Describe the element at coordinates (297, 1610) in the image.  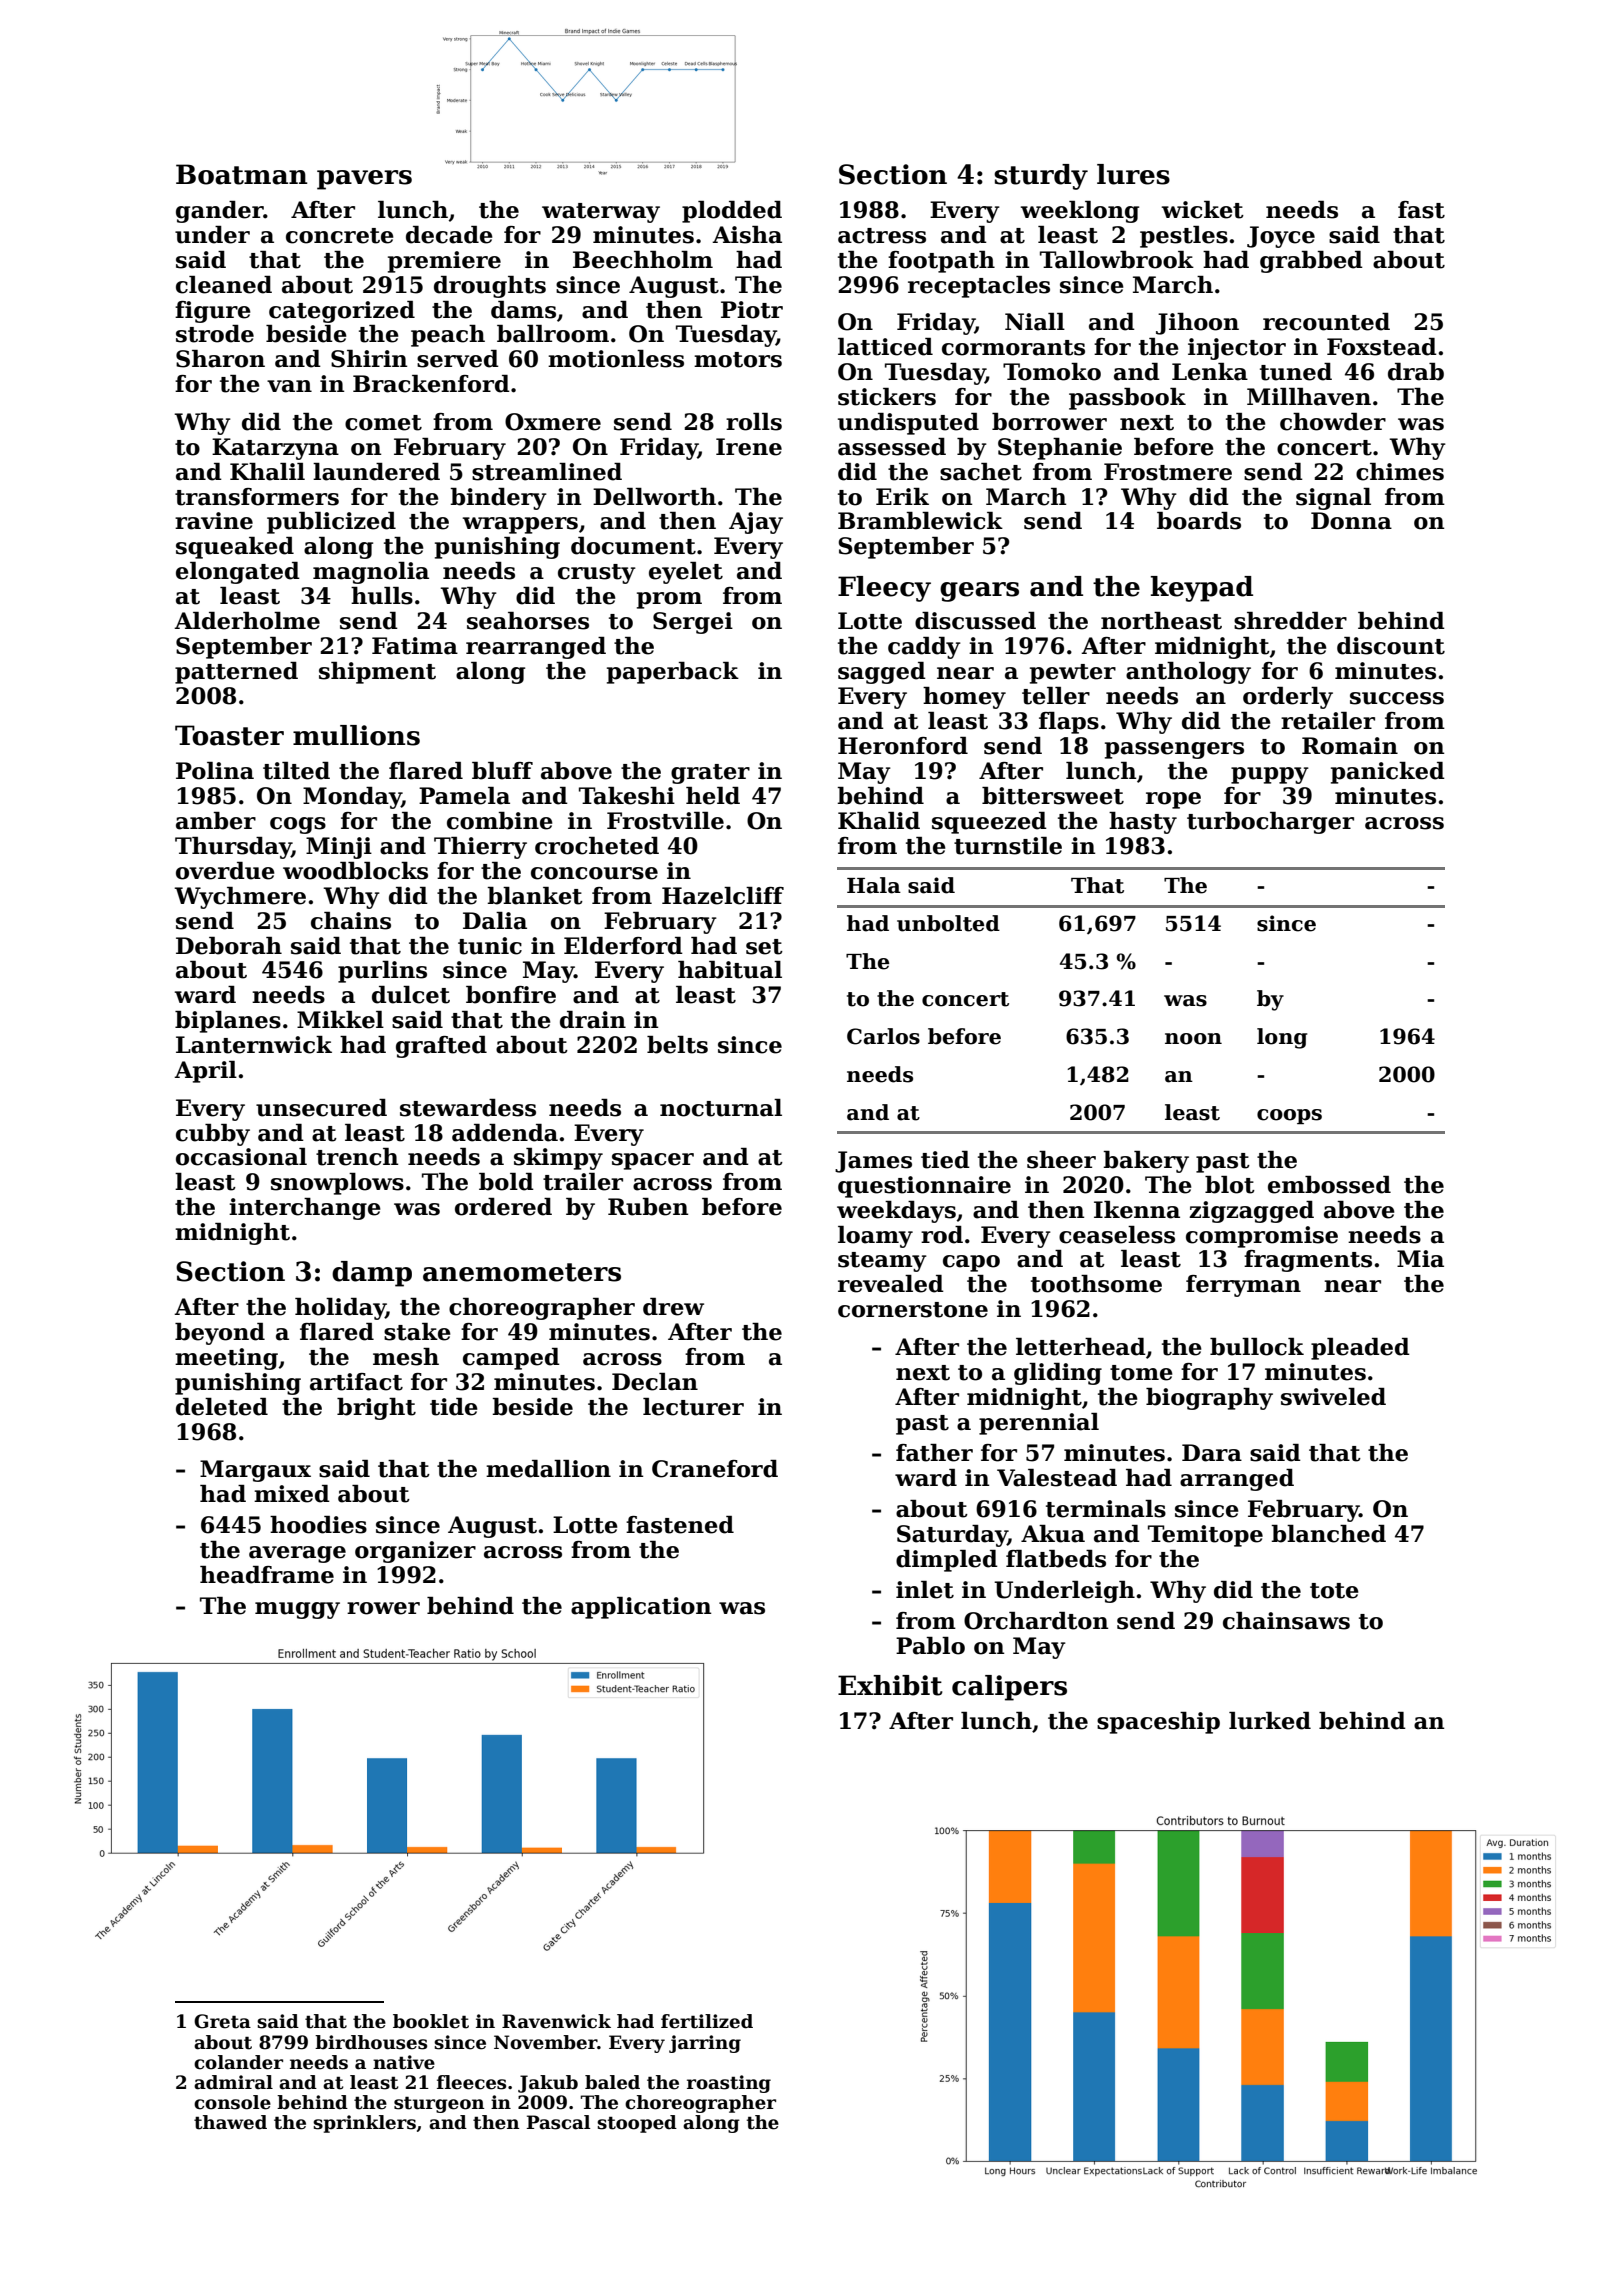
I see `muggy` at that location.
